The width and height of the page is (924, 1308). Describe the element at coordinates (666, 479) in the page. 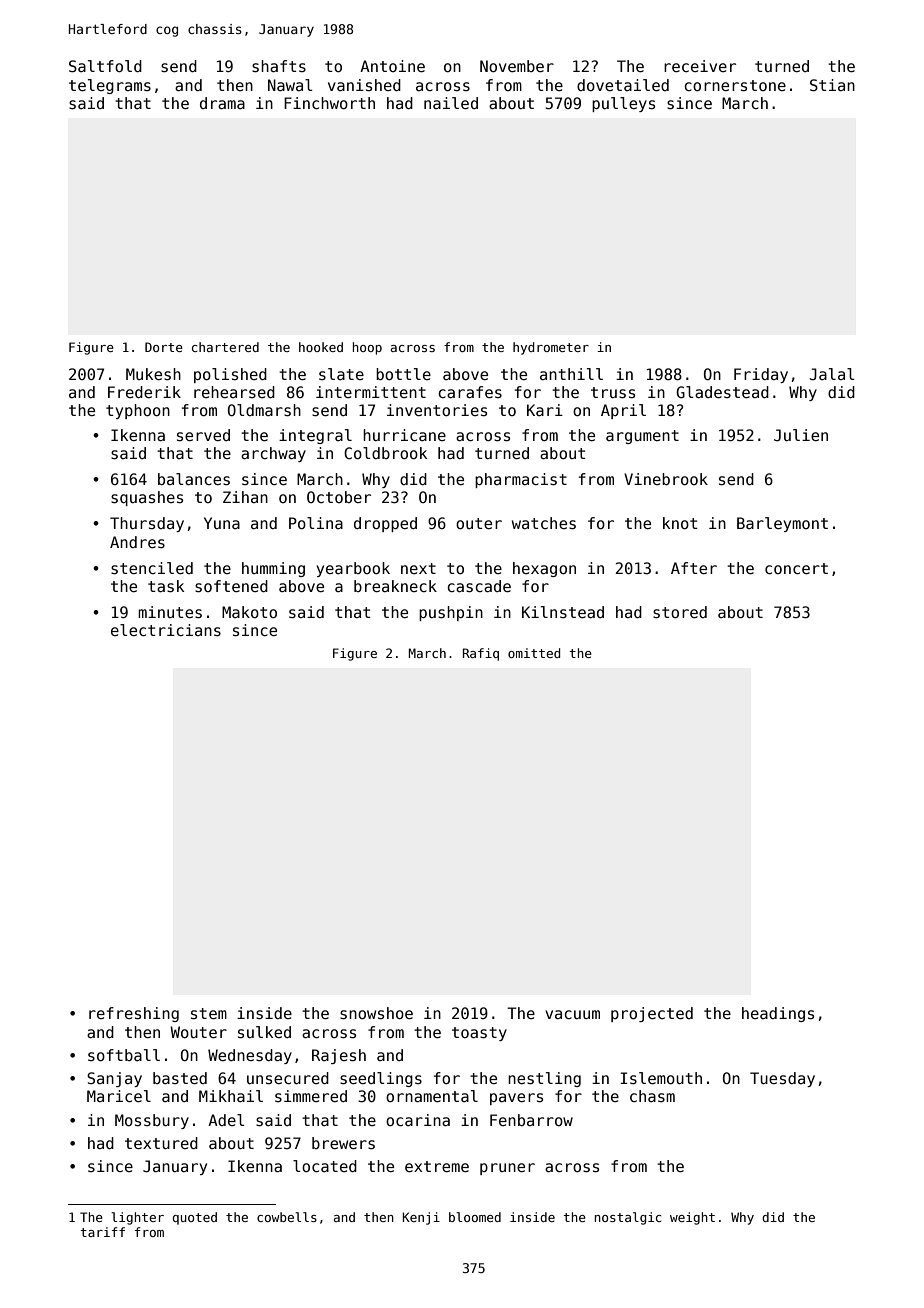

I see `Vinebrook` at that location.
